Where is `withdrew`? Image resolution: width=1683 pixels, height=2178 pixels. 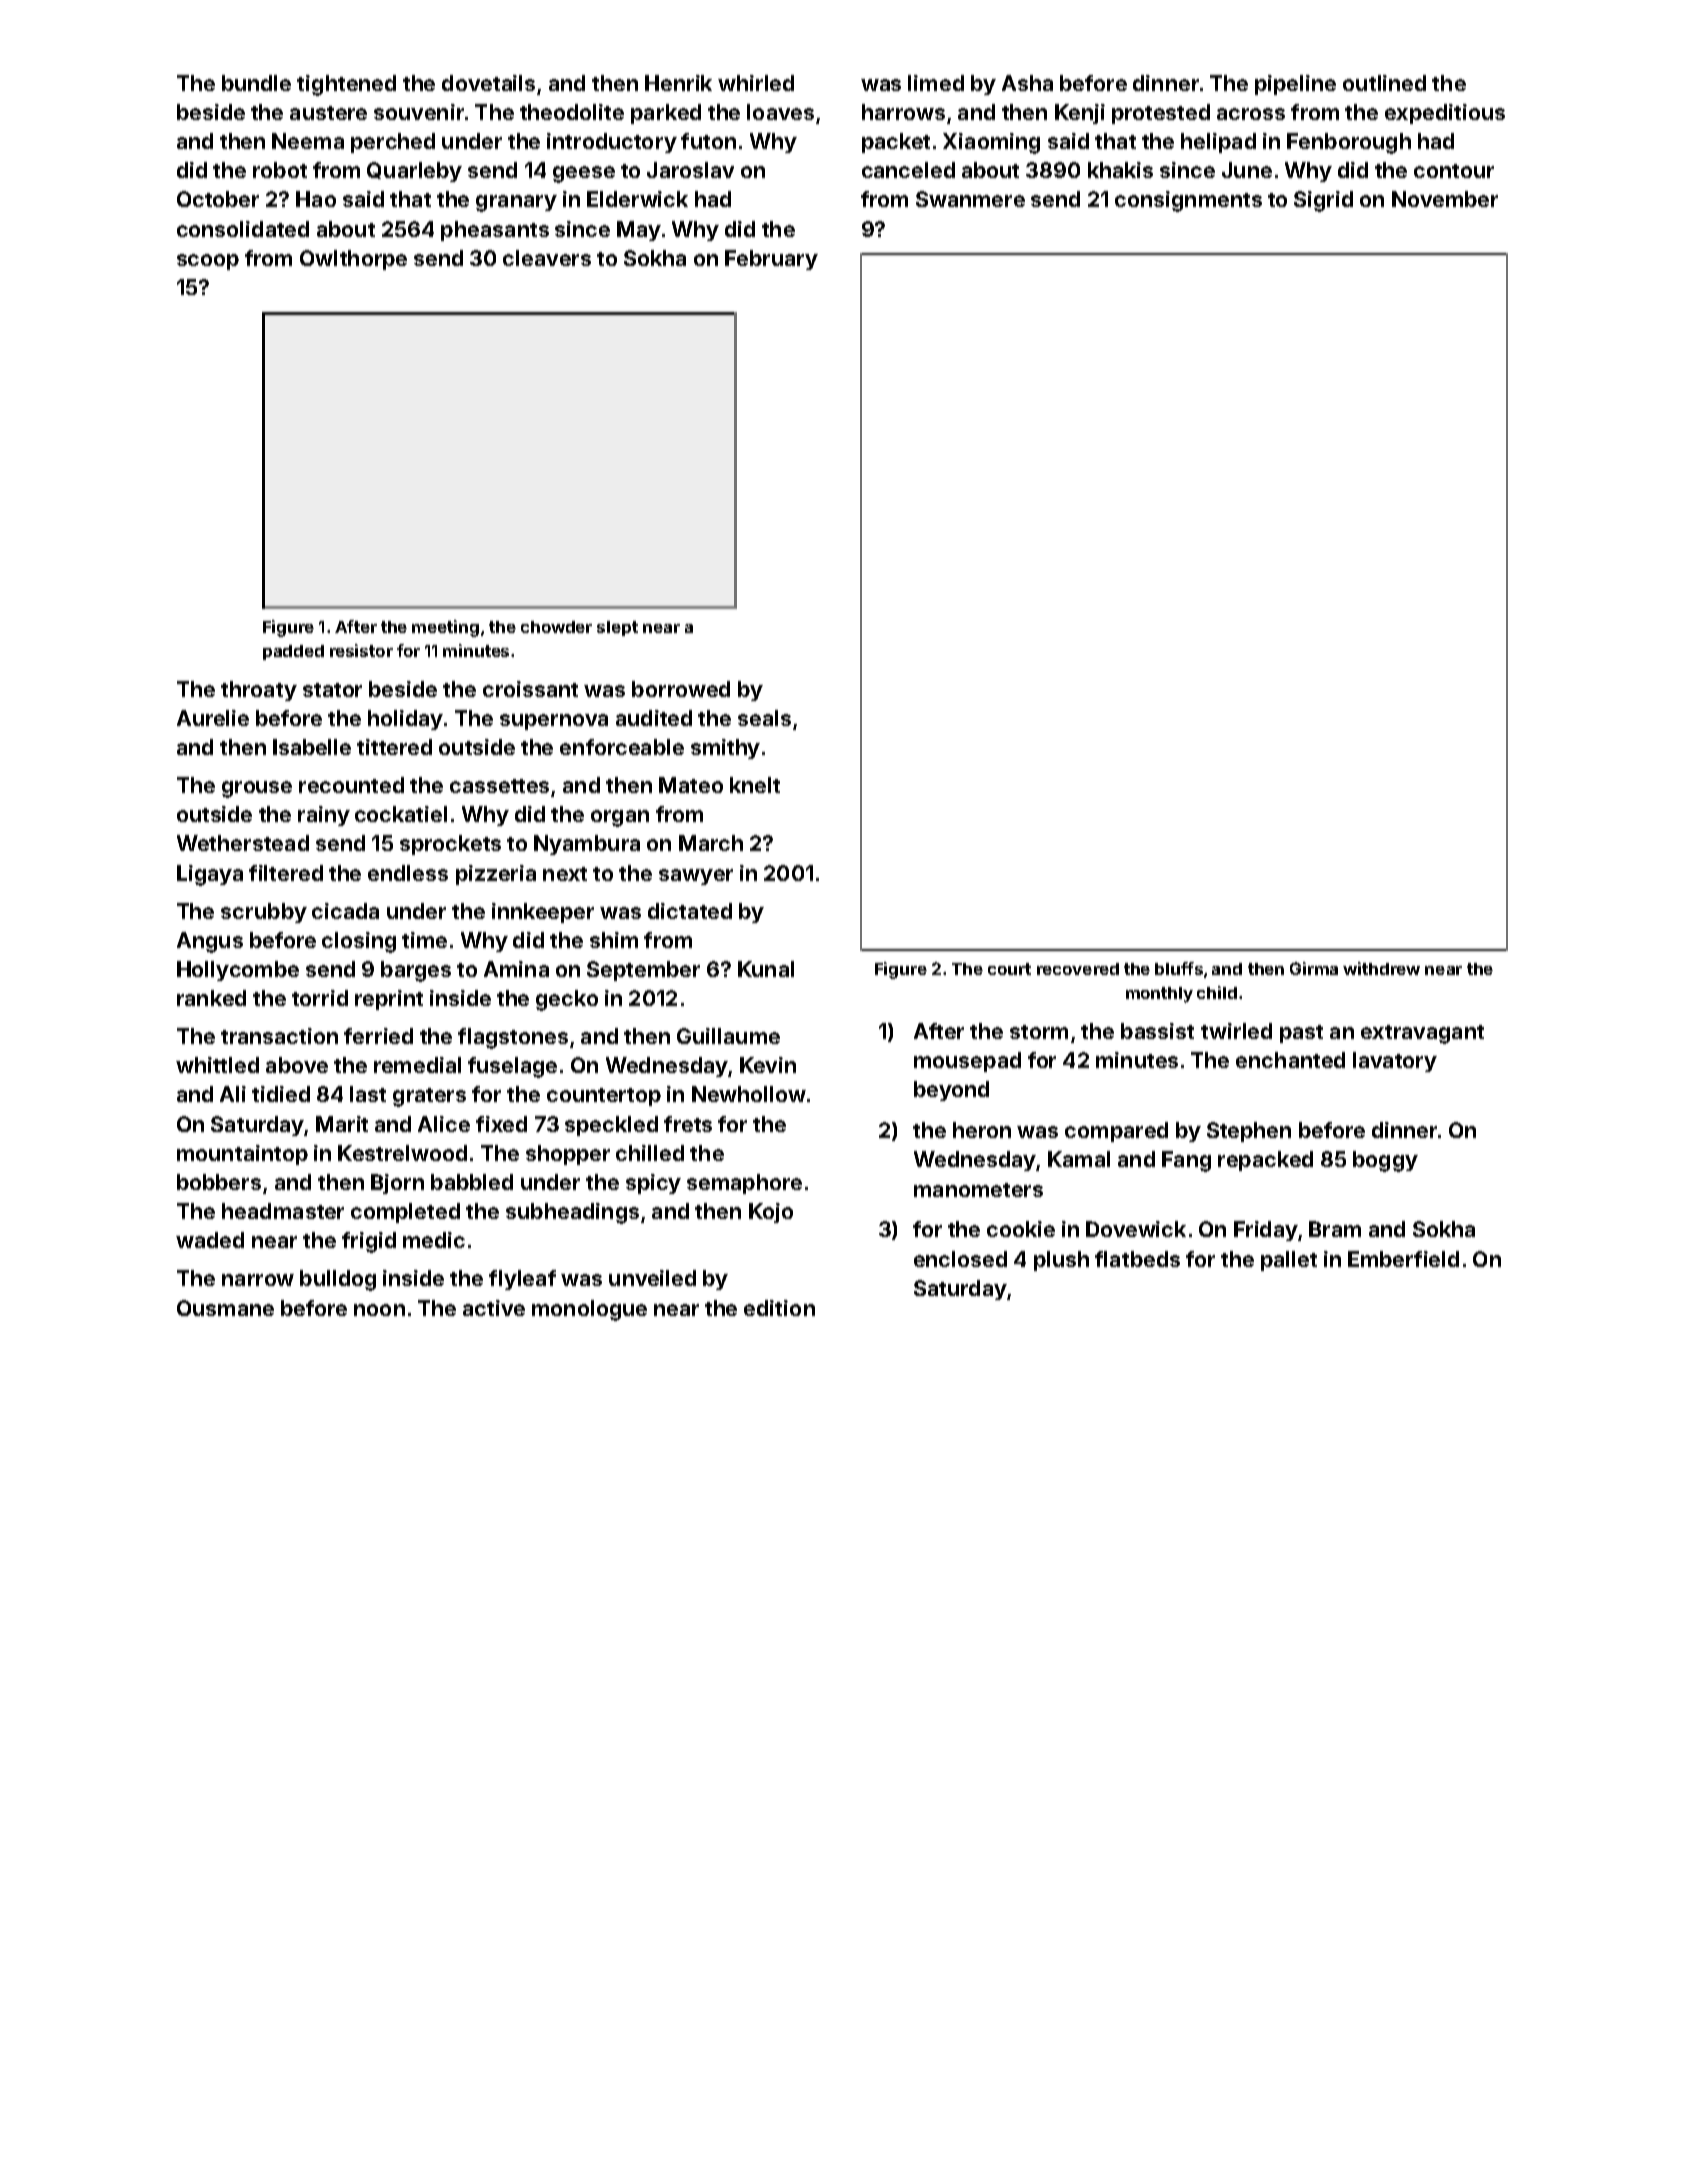
withdrew is located at coordinates (1381, 968).
